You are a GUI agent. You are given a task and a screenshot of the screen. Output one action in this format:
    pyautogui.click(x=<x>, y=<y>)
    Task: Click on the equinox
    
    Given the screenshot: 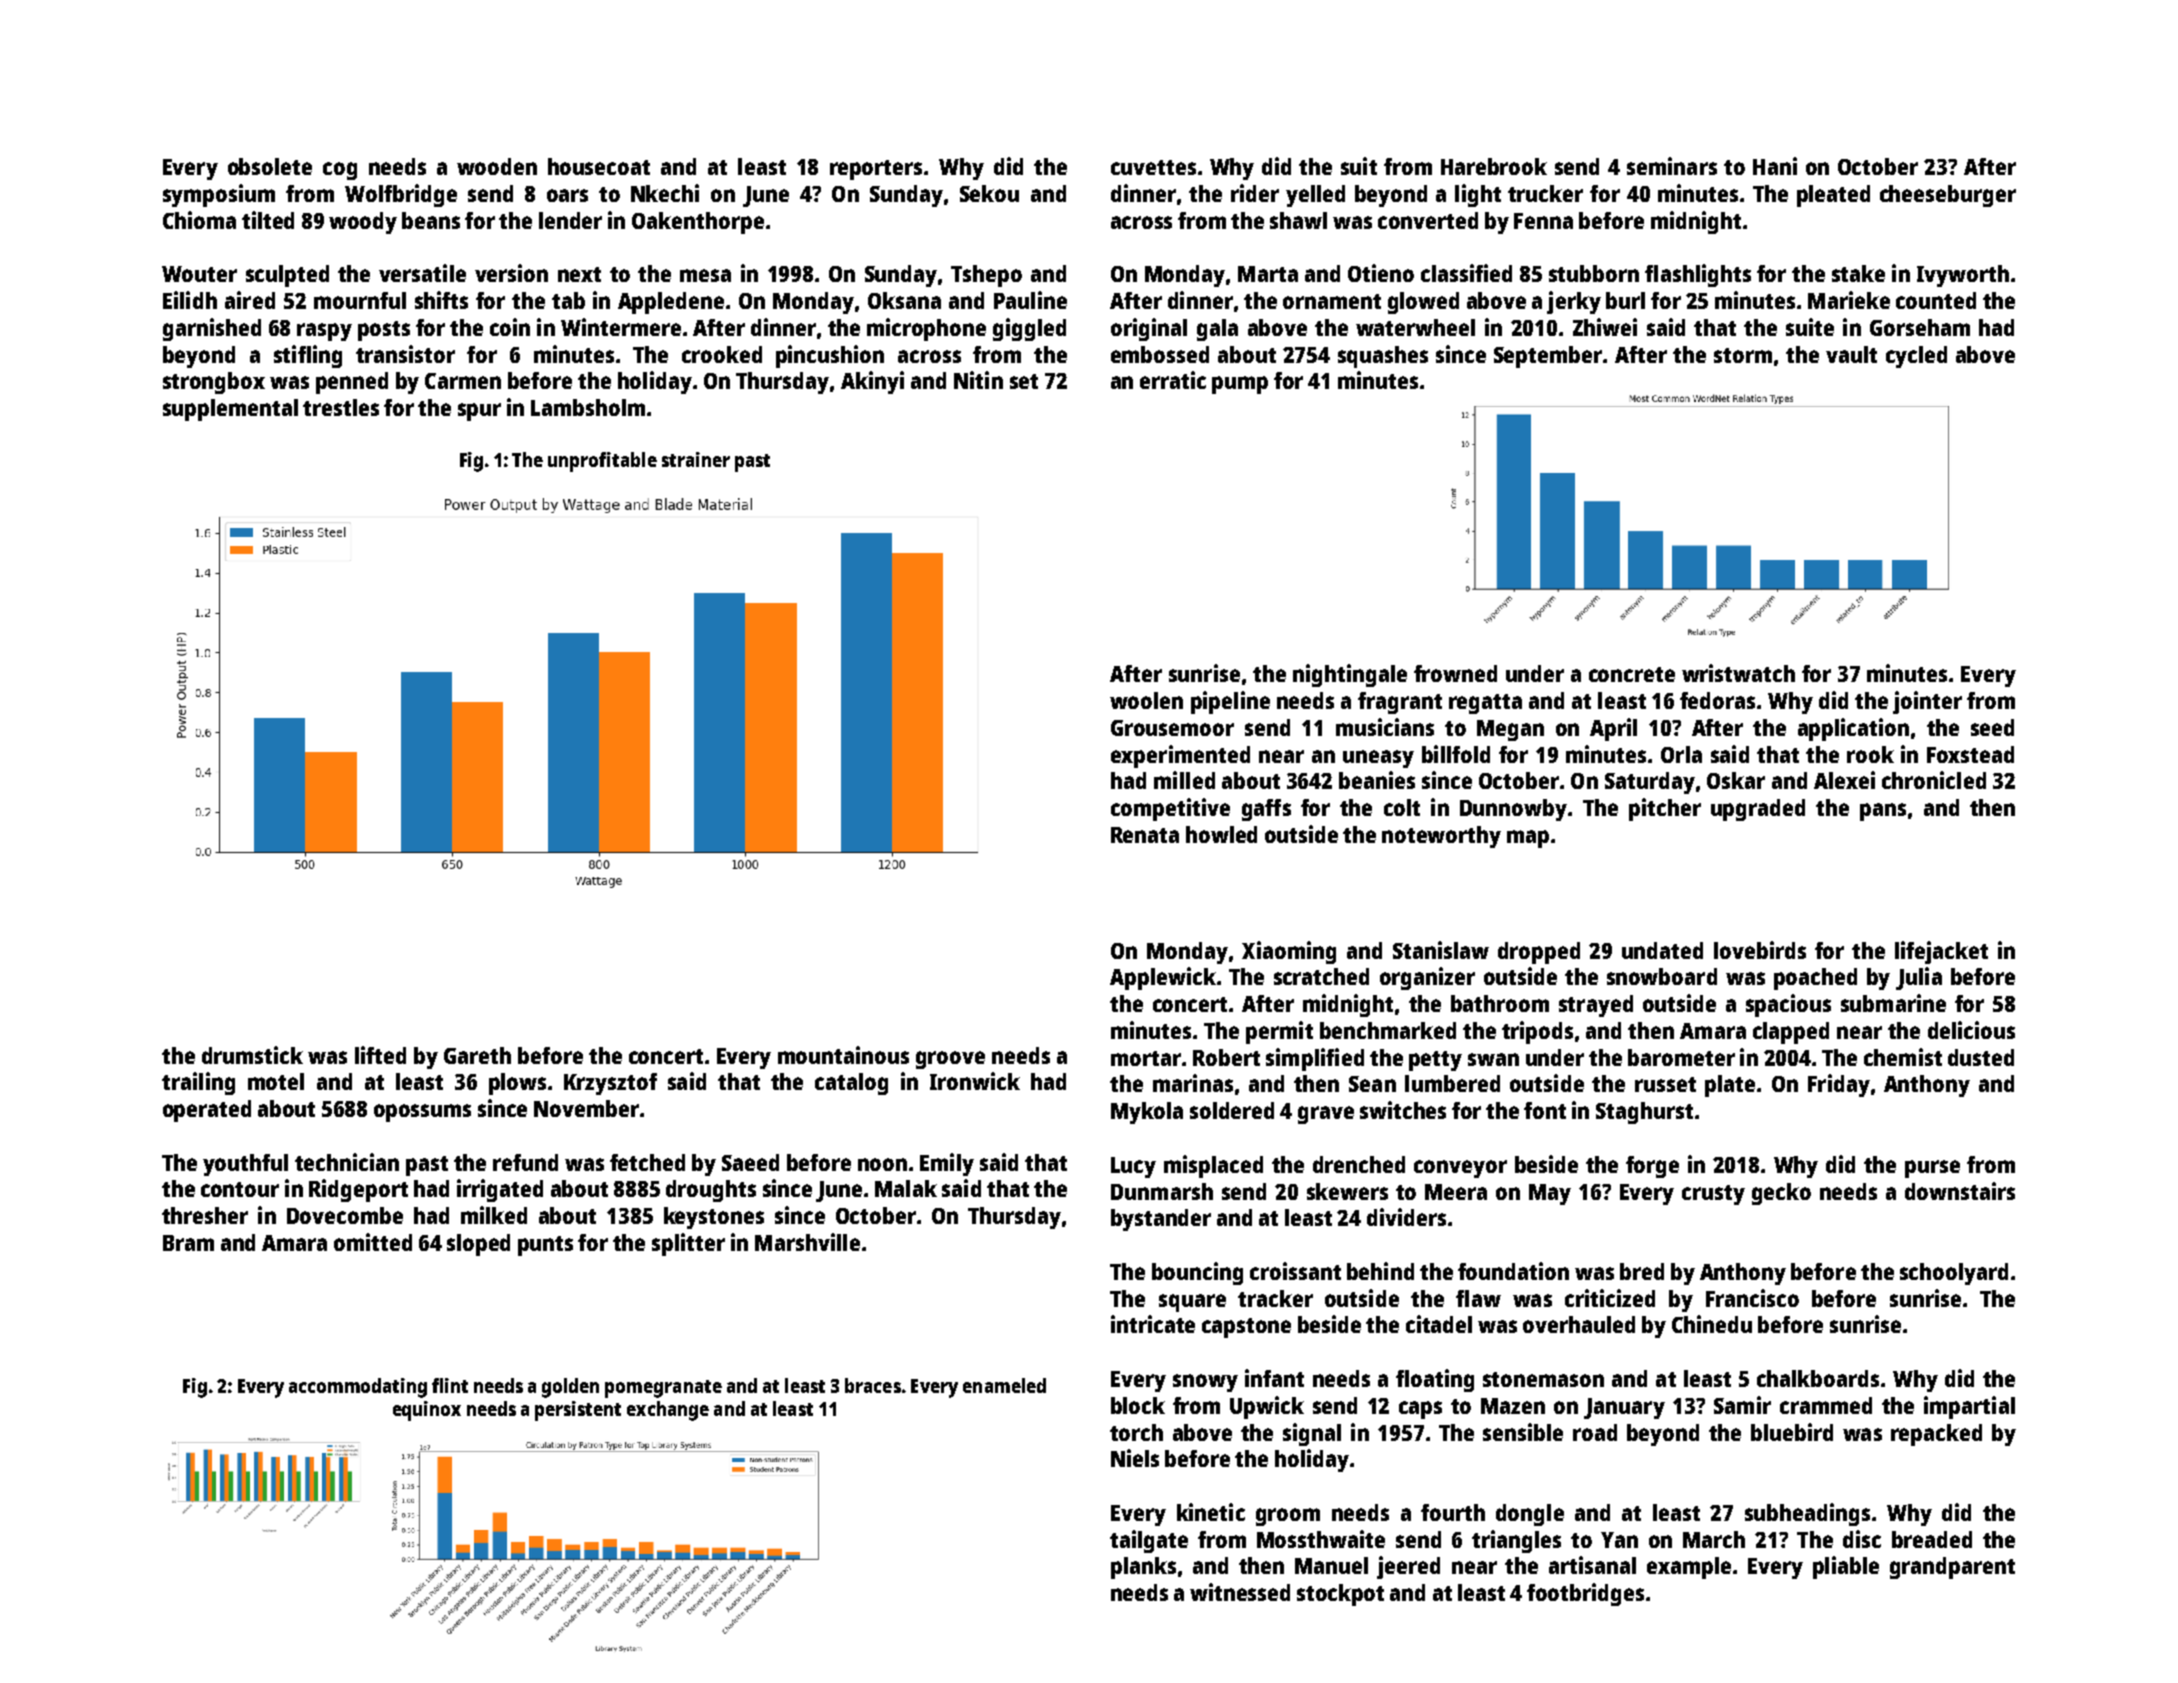 What is the action you would take?
    pyautogui.click(x=427, y=1411)
